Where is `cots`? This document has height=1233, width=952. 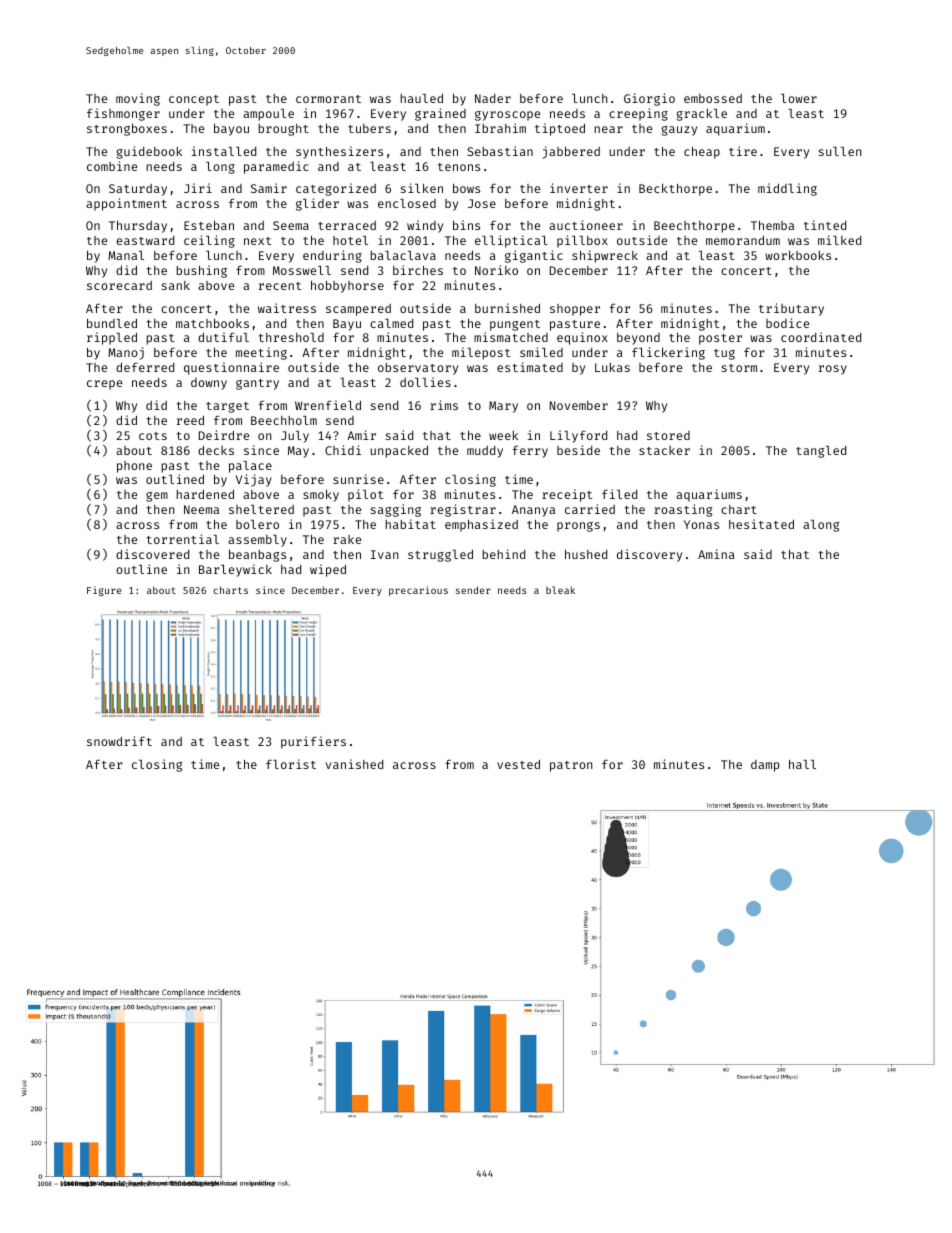 cots is located at coordinates (153, 436).
